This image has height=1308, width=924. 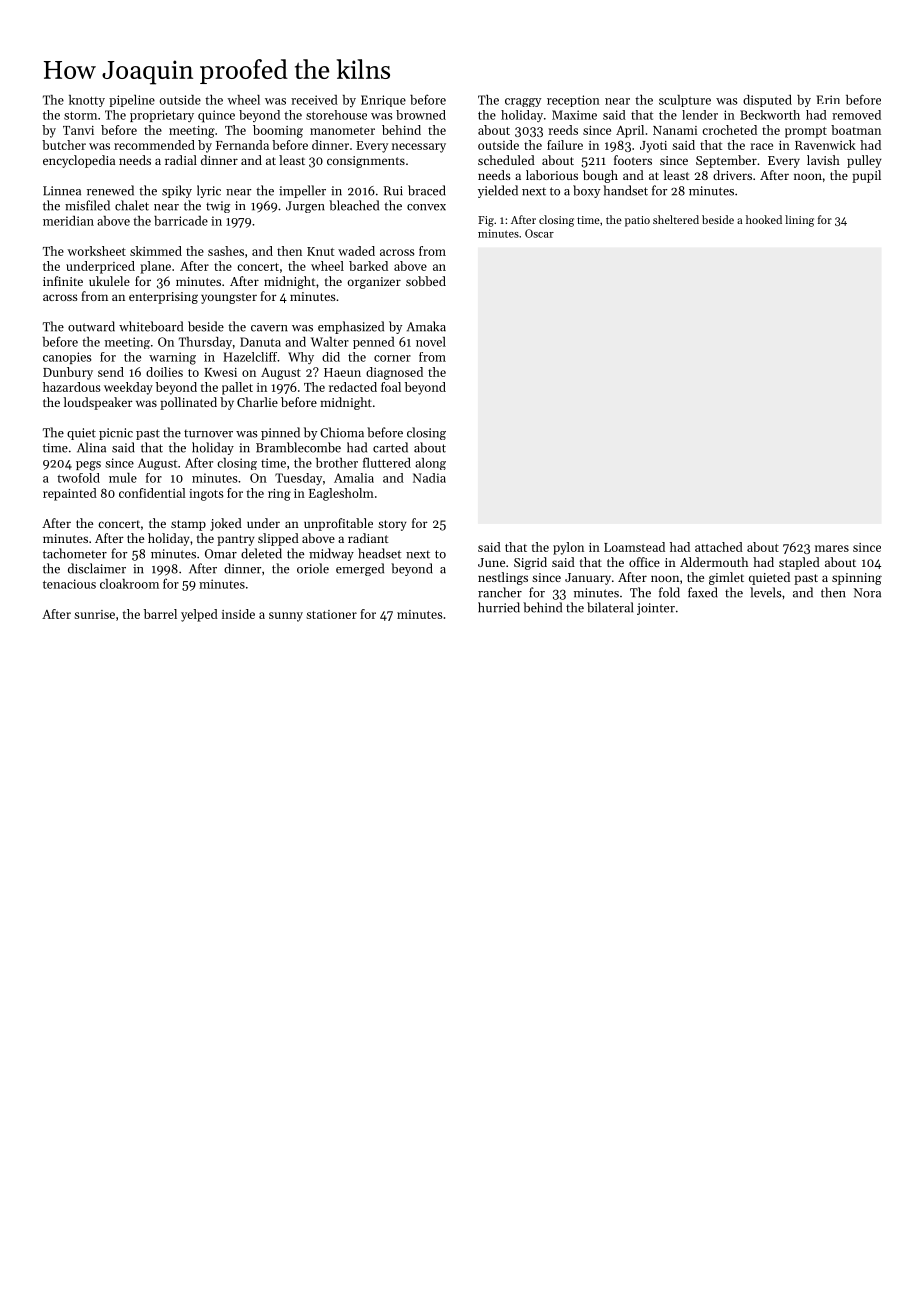 I want to click on Nadia, so click(x=429, y=478).
